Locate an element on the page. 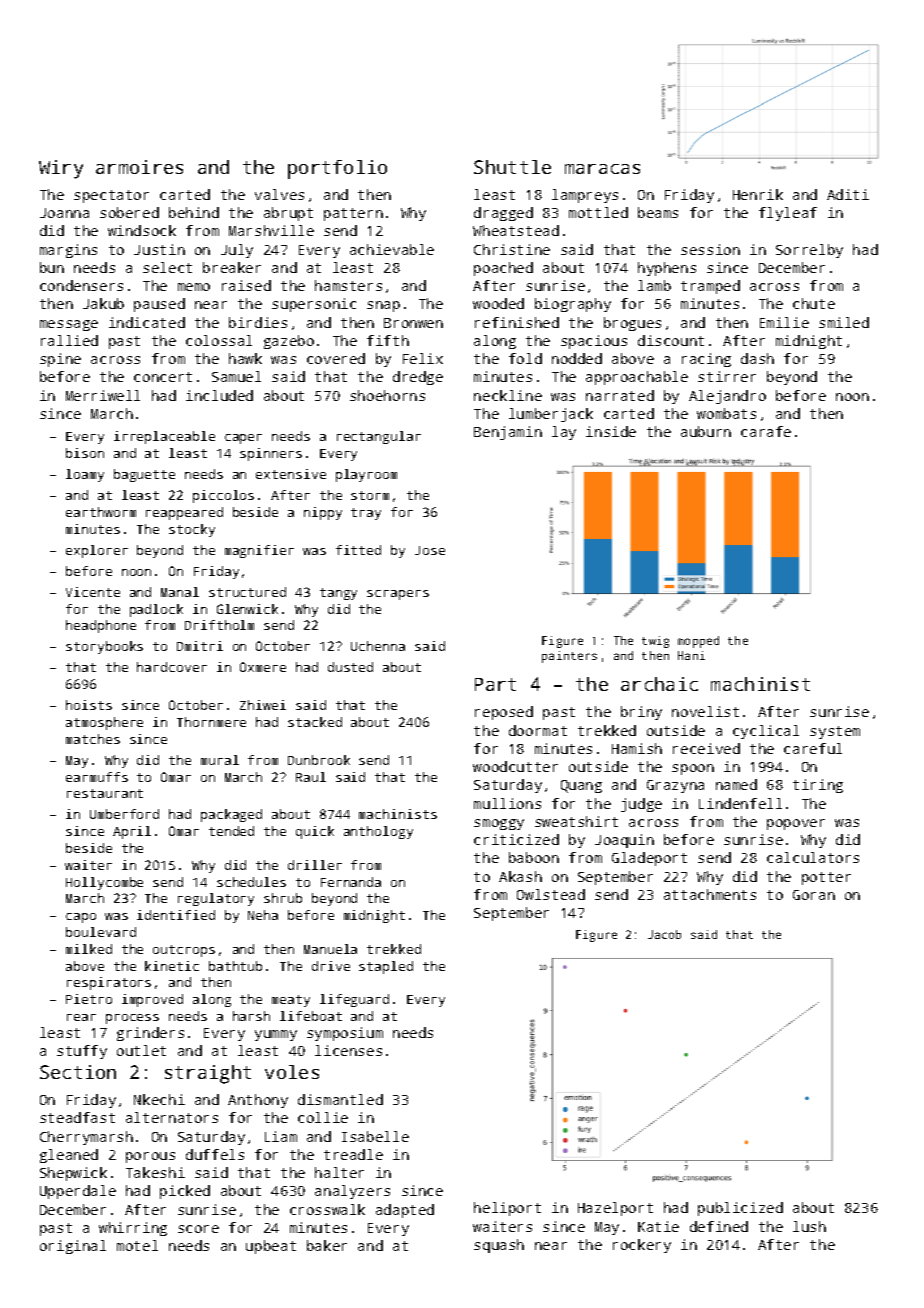 The height and width of the image is (1308, 924). mopped is located at coordinates (698, 642).
